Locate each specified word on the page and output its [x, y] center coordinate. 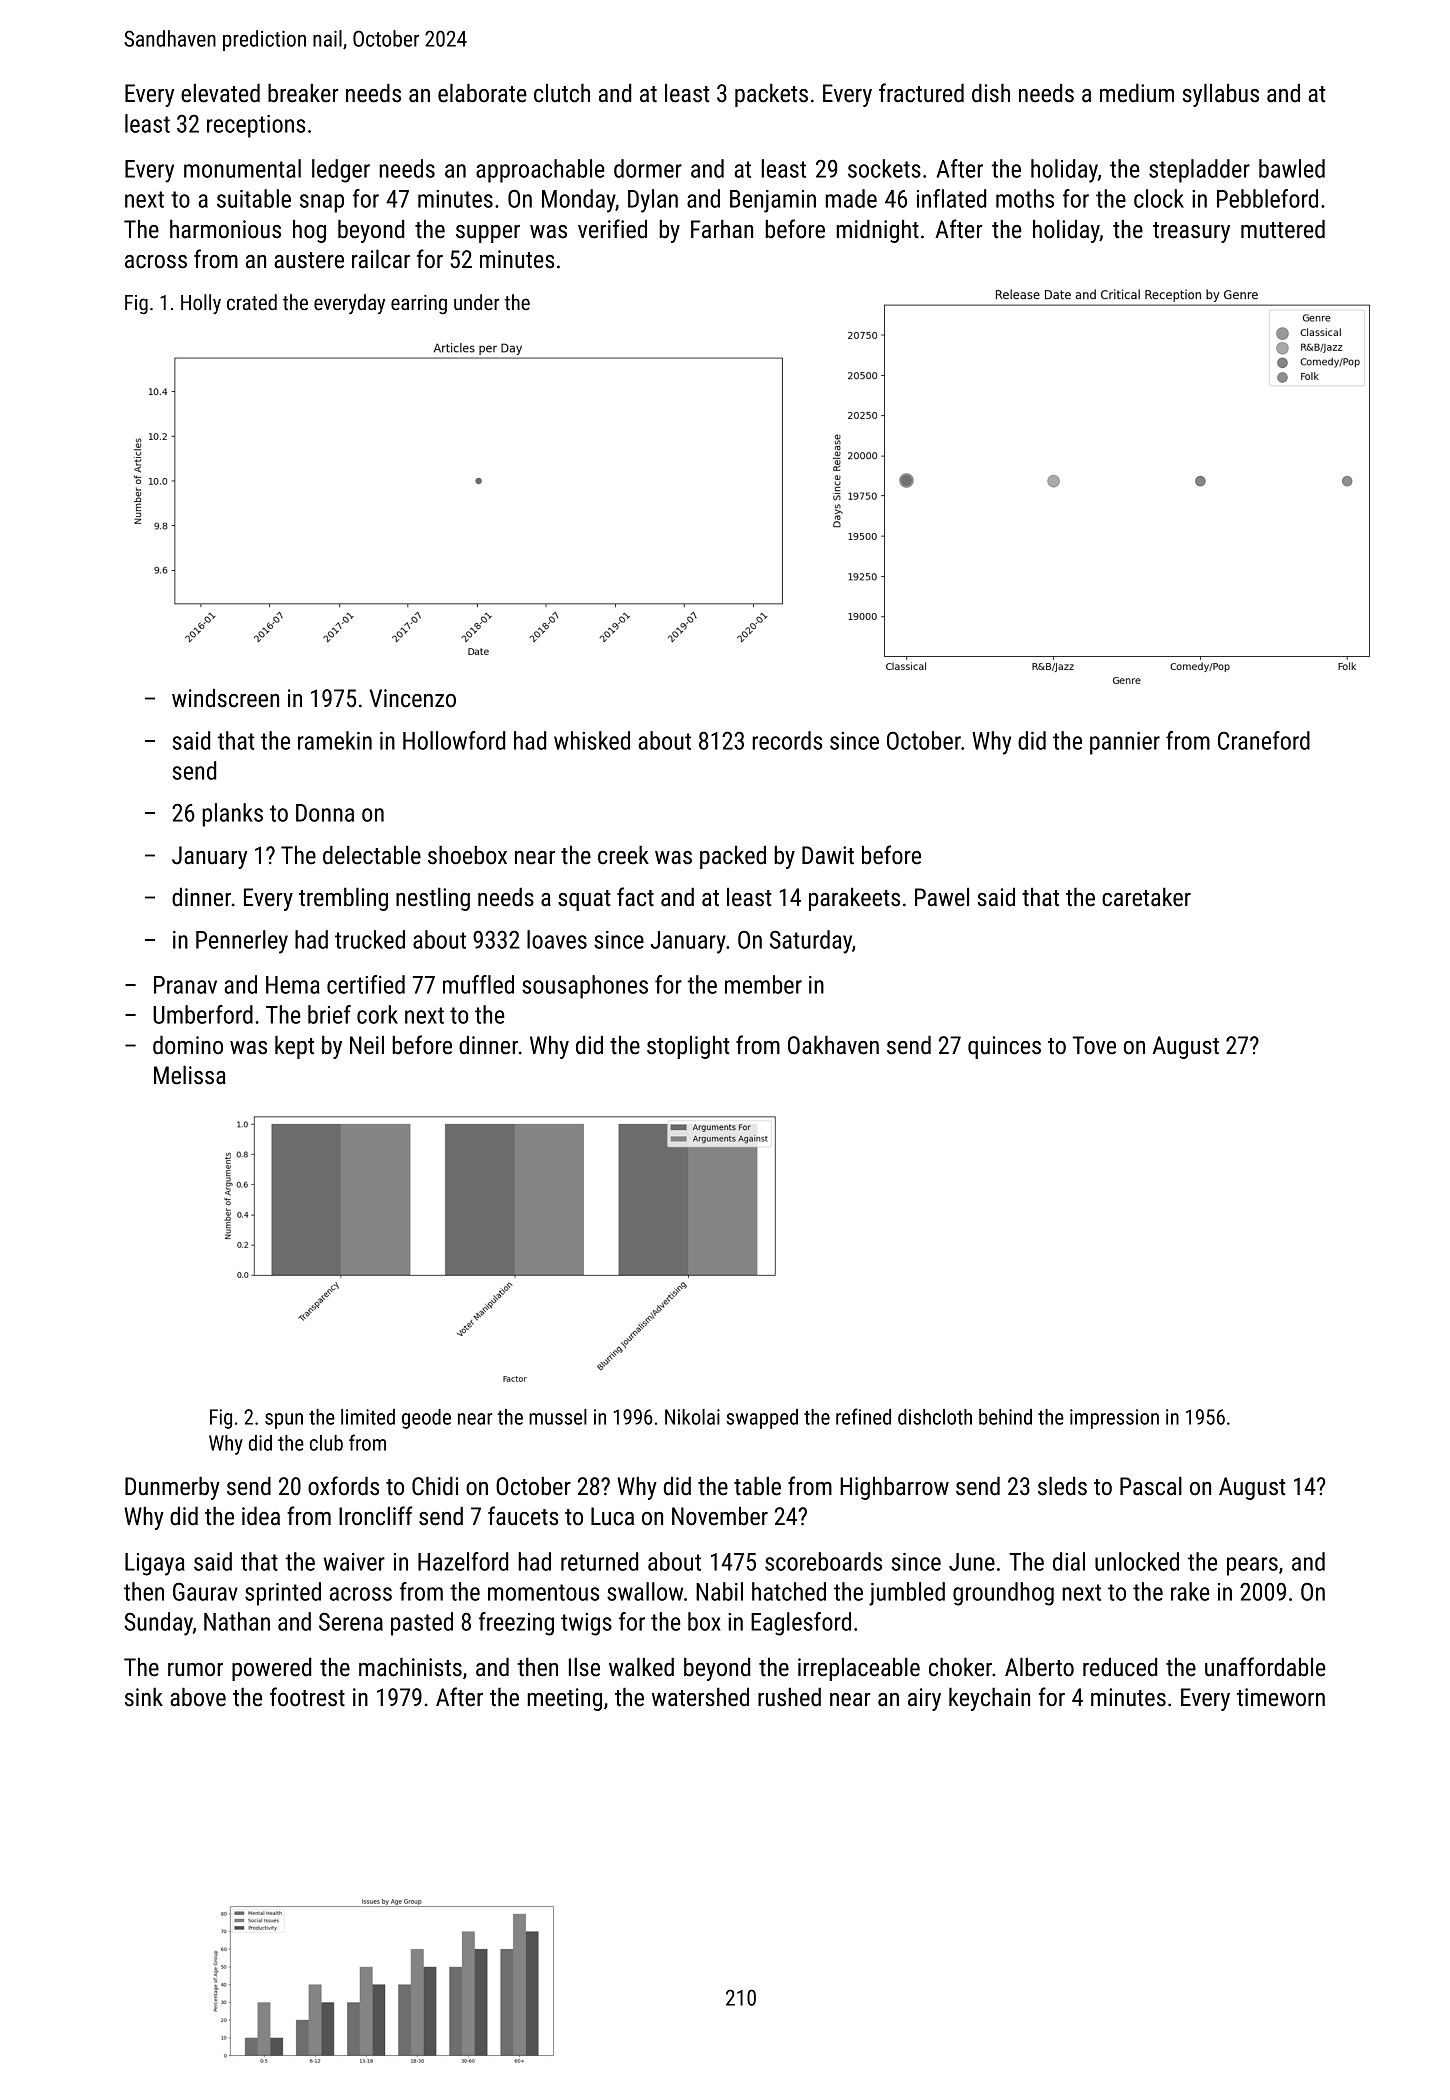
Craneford [1264, 740]
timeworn [1281, 1697]
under [477, 302]
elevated [220, 93]
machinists [410, 1667]
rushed [789, 1697]
